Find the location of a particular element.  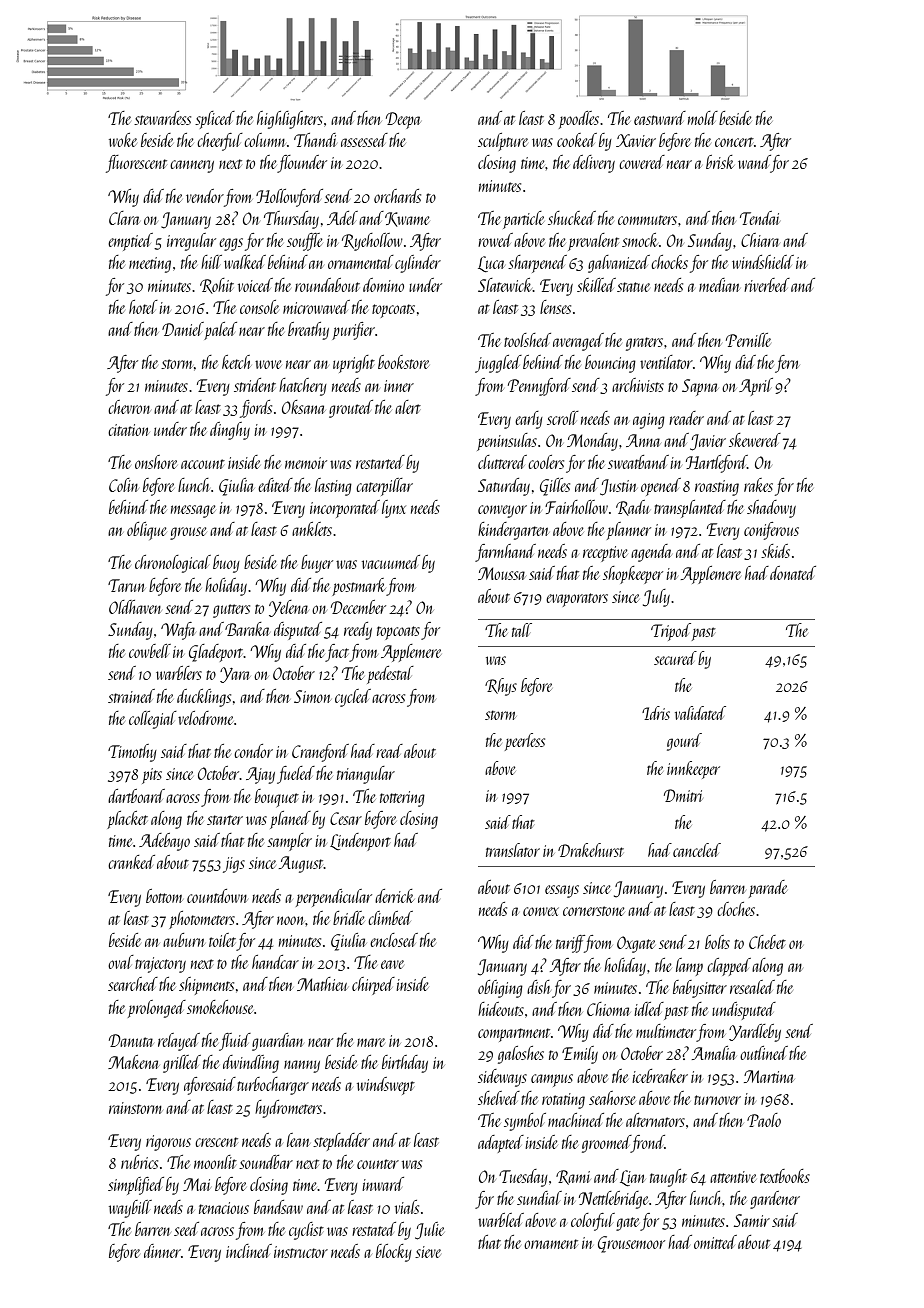

parade is located at coordinates (768, 889).
